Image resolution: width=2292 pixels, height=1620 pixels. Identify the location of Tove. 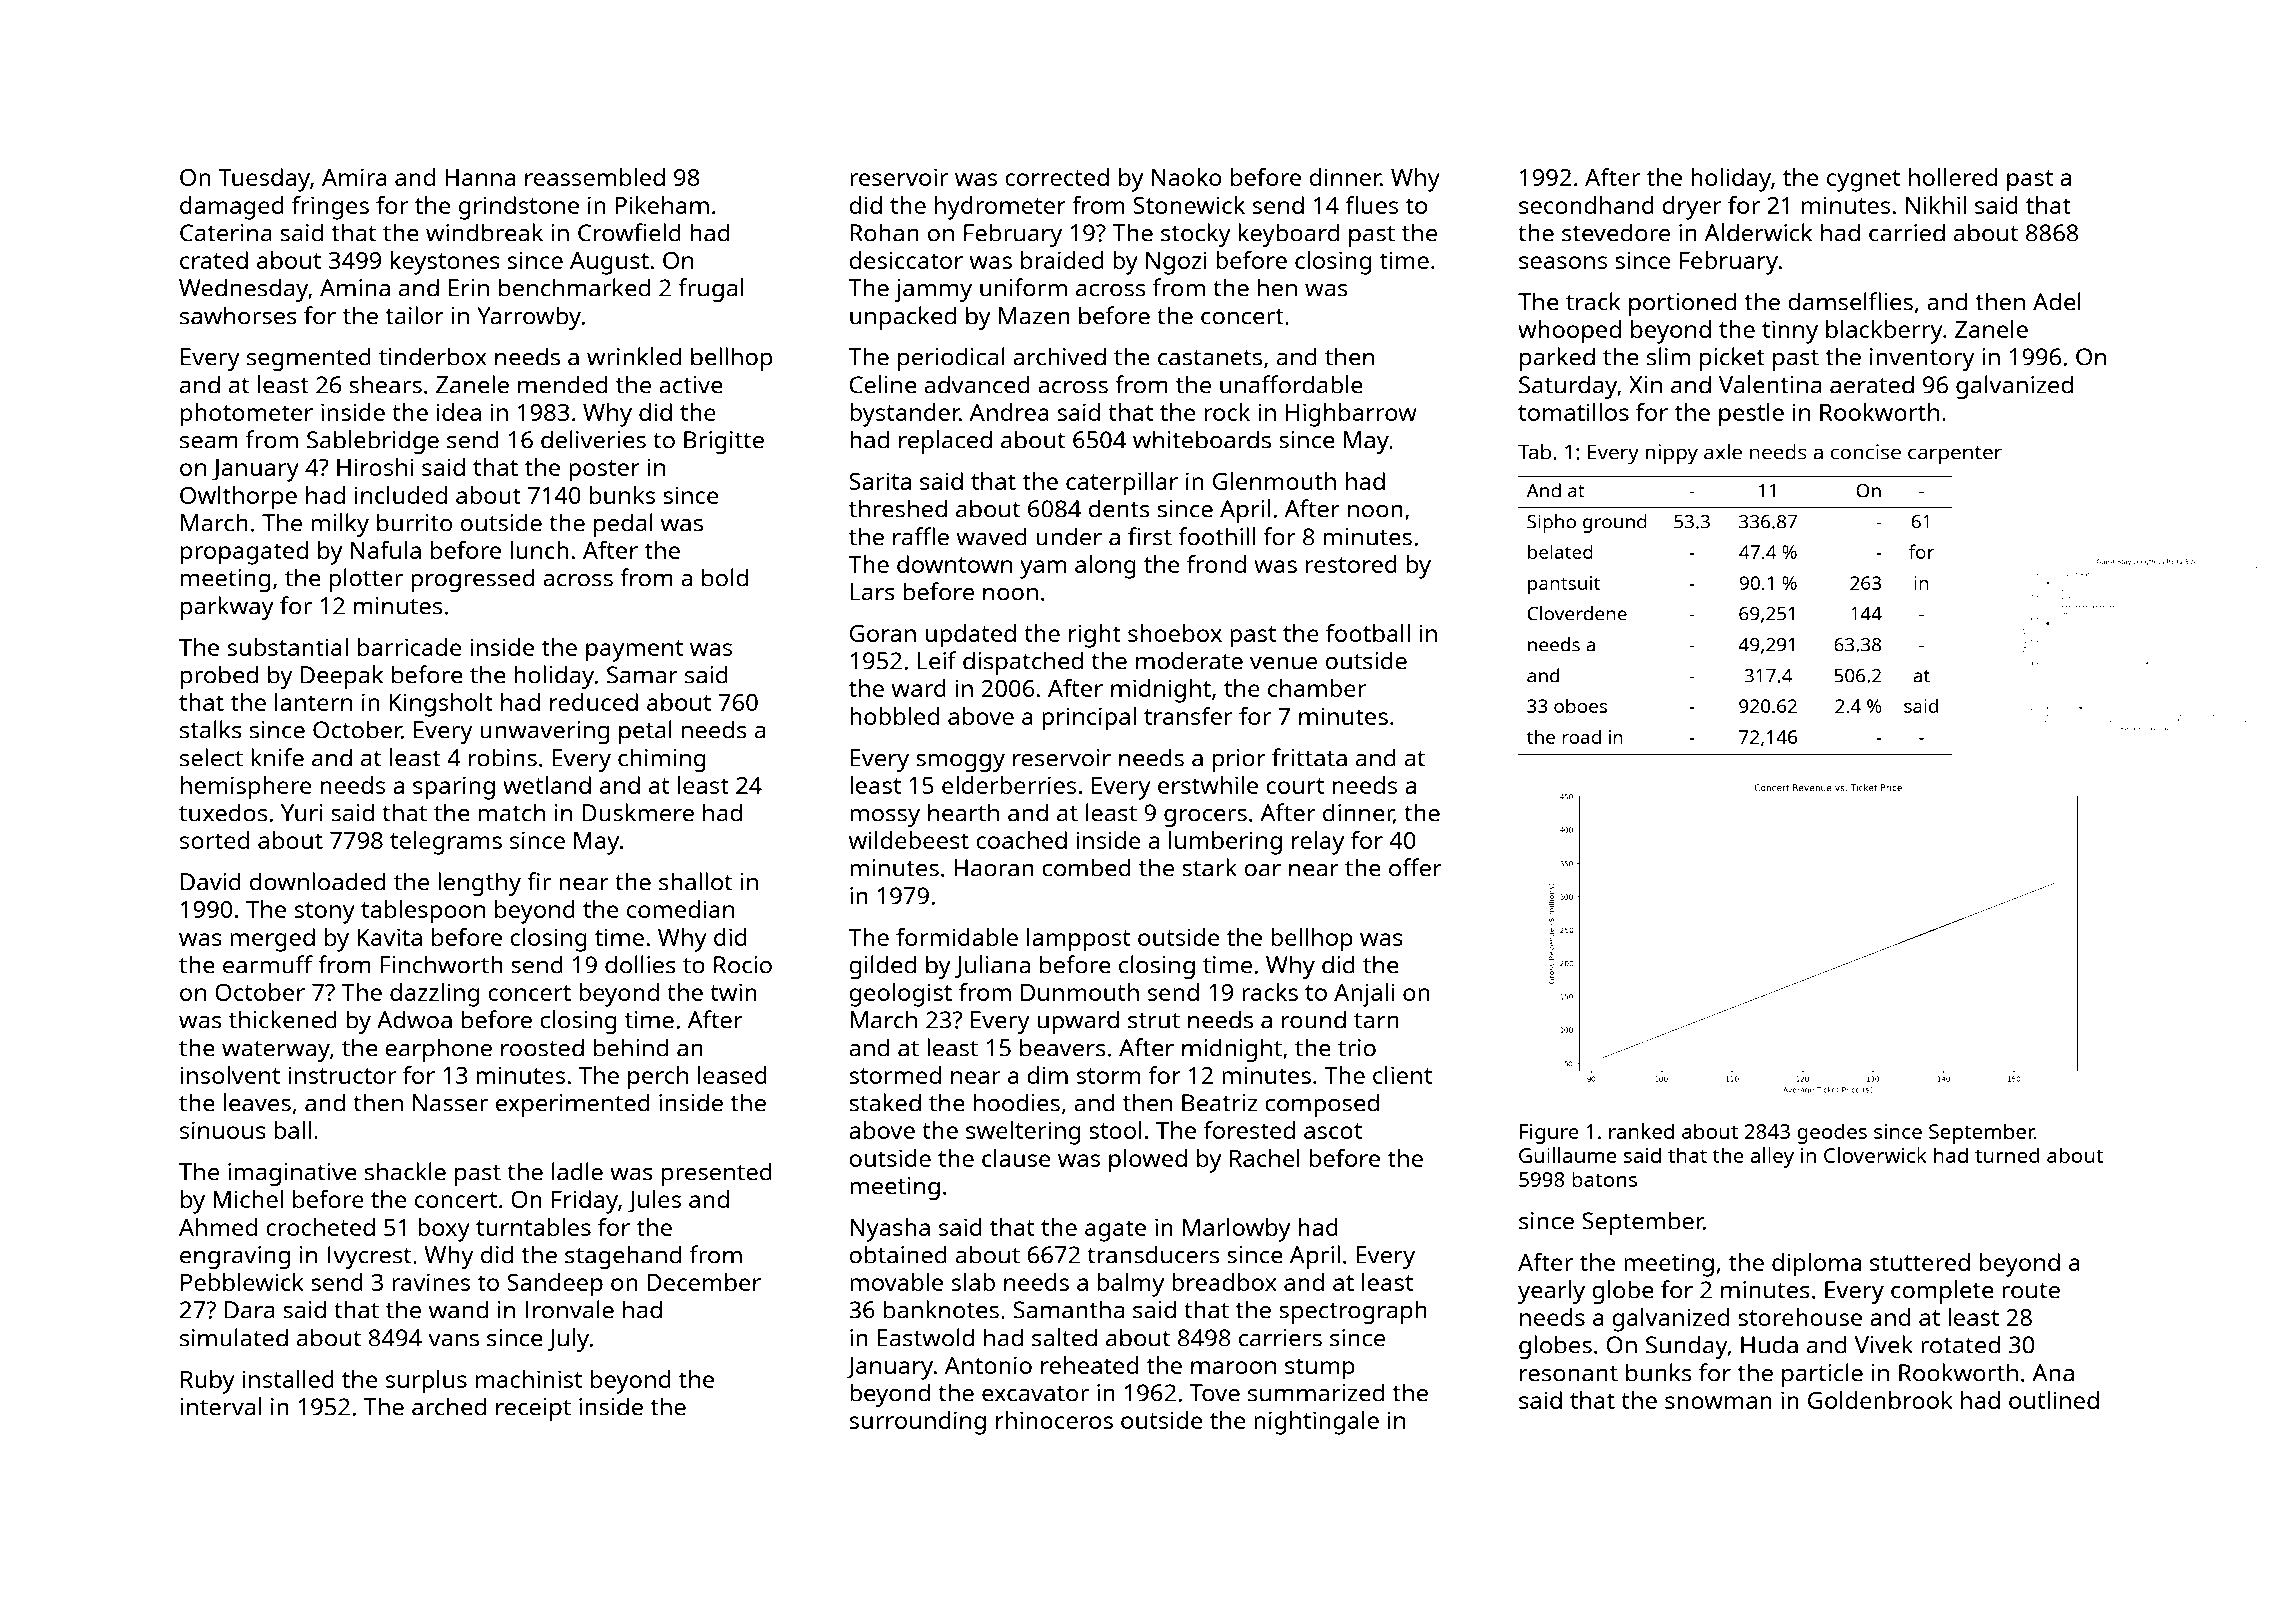
(1215, 1393).
